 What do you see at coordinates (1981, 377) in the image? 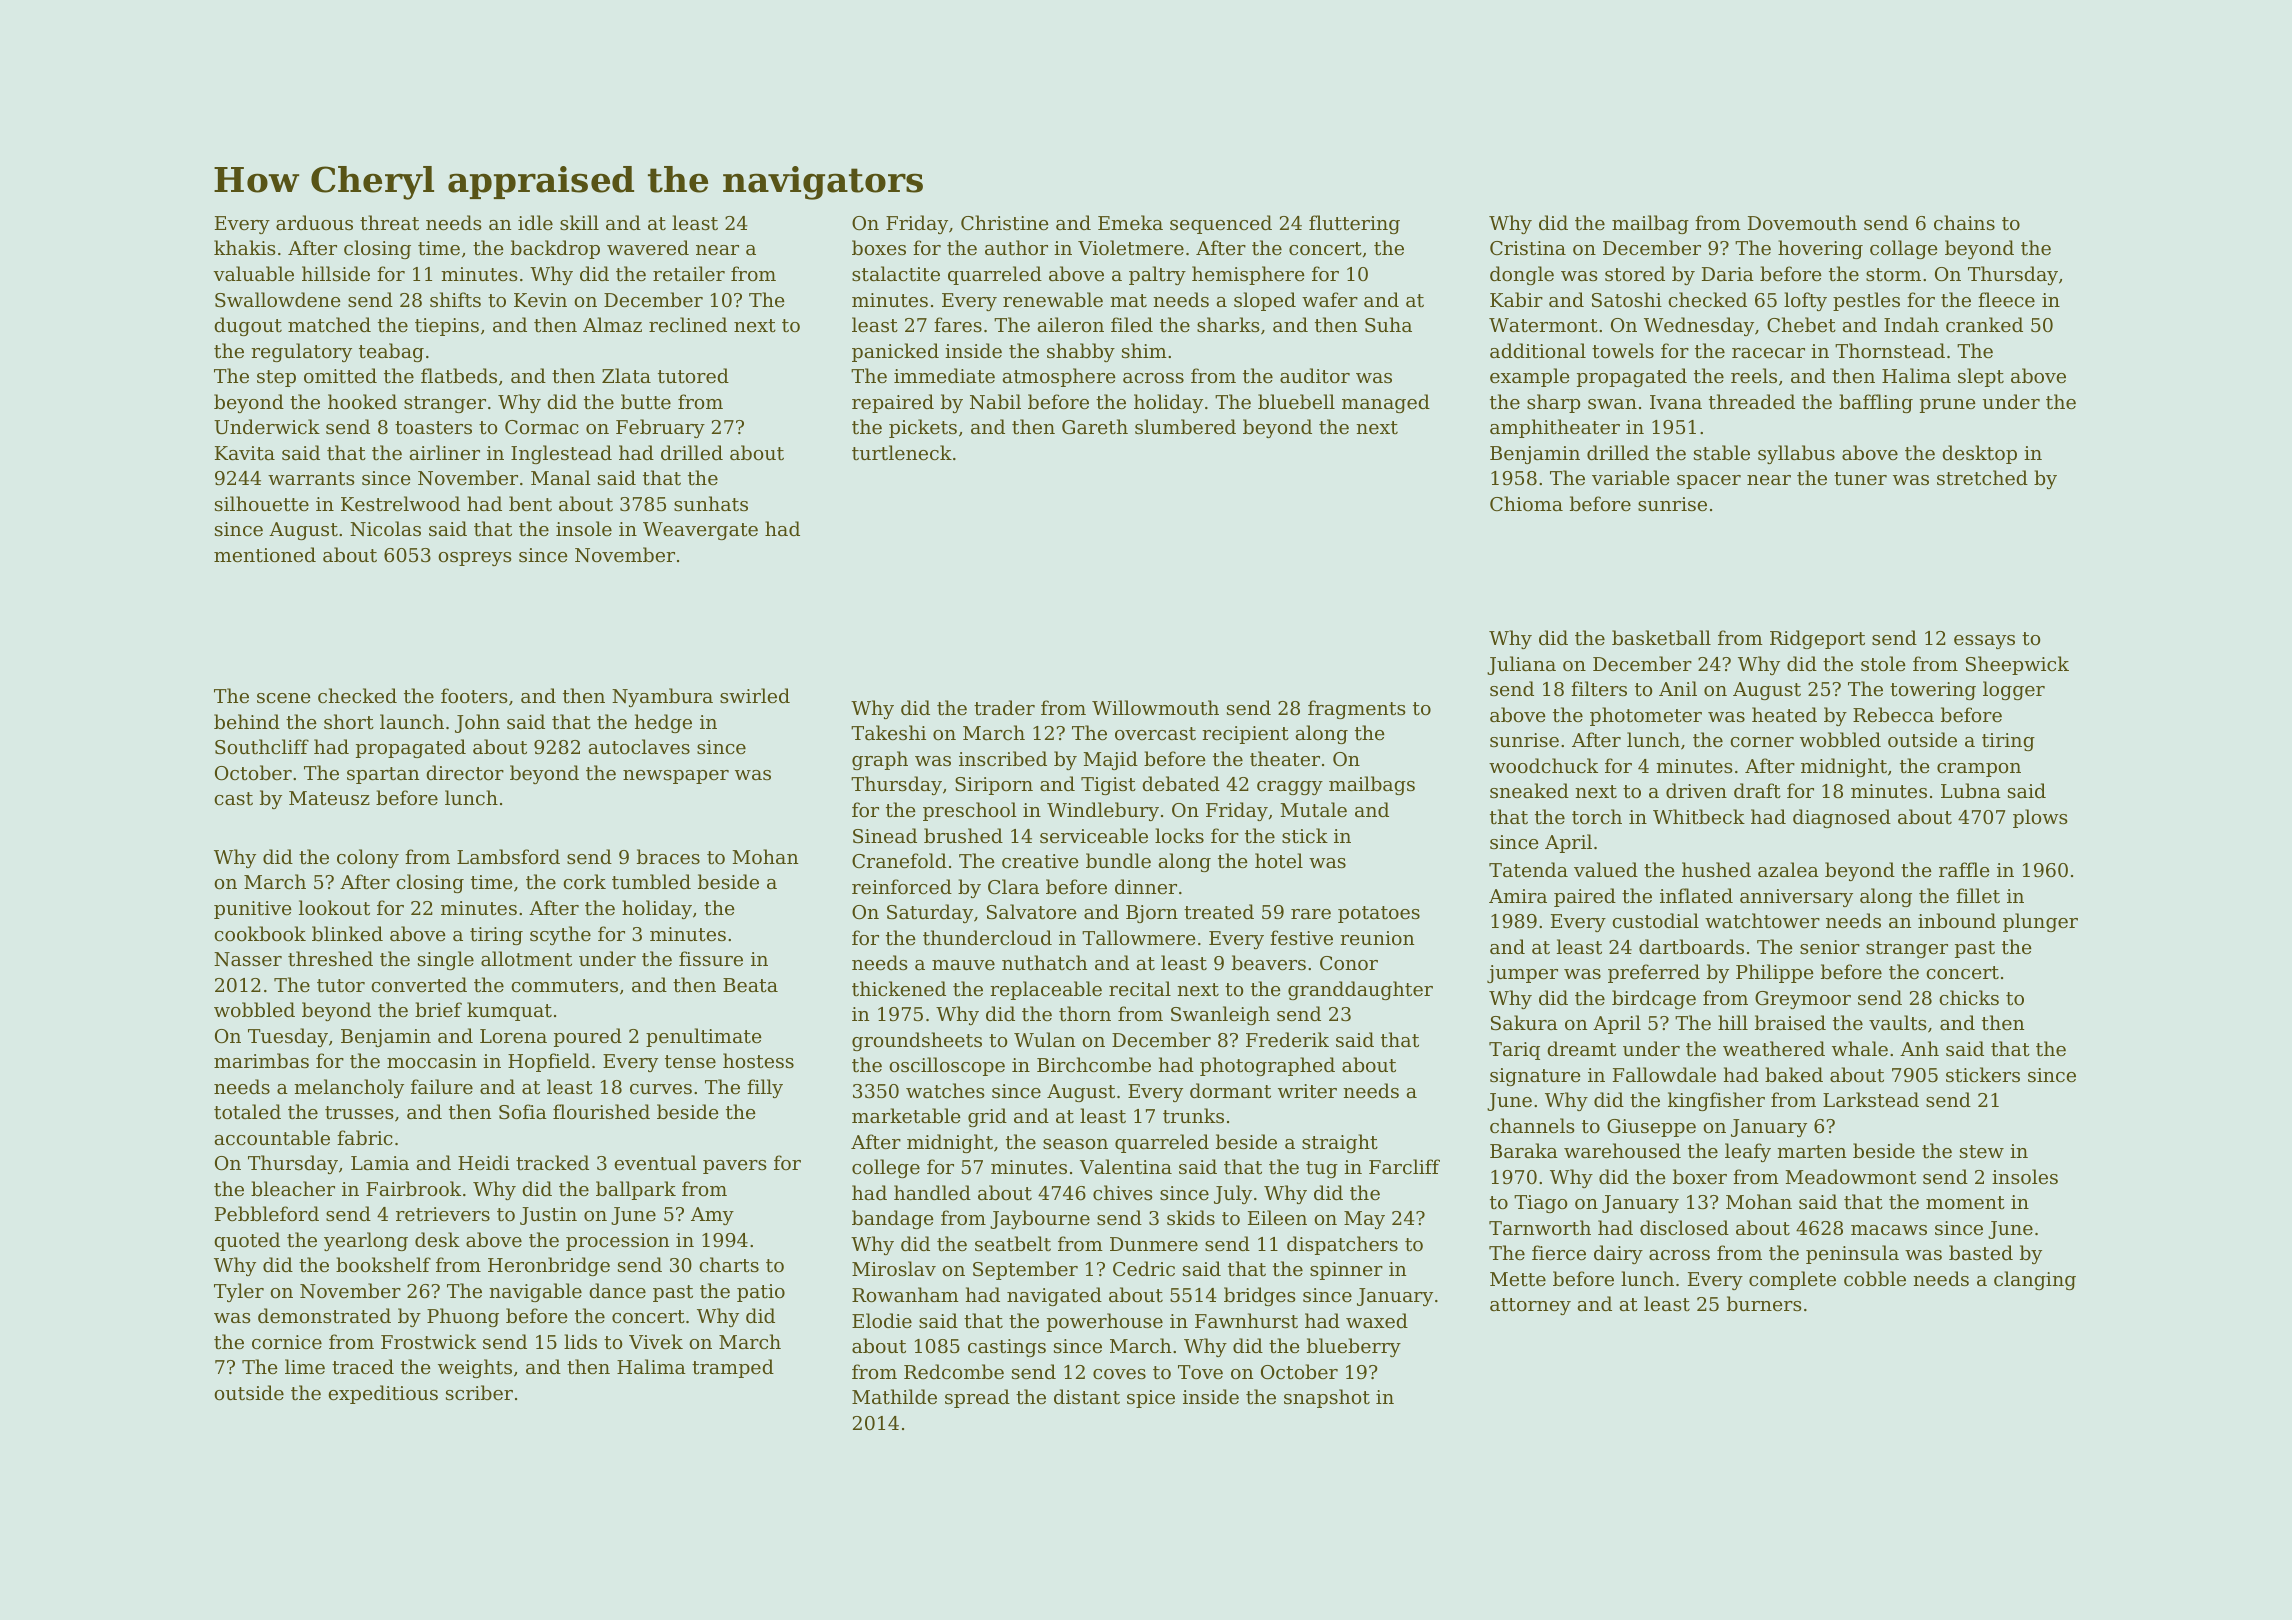
I see `slept` at bounding box center [1981, 377].
